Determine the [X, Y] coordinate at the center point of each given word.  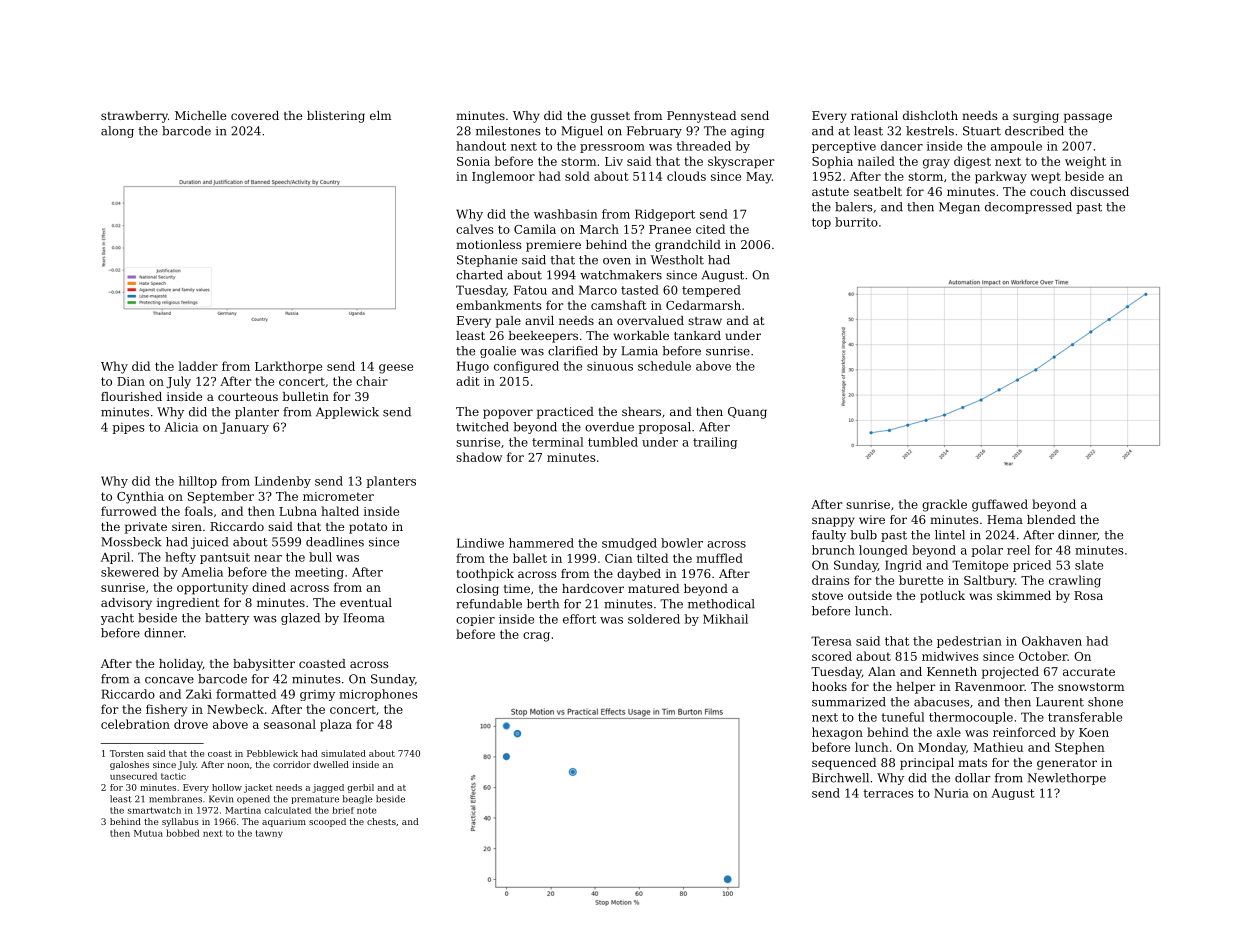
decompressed [1028, 208]
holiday [181, 665]
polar [987, 551]
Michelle [200, 115]
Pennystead [701, 117]
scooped [327, 822]
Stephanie [487, 261]
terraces [888, 793]
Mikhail [725, 619]
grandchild [688, 246]
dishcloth [930, 115]
